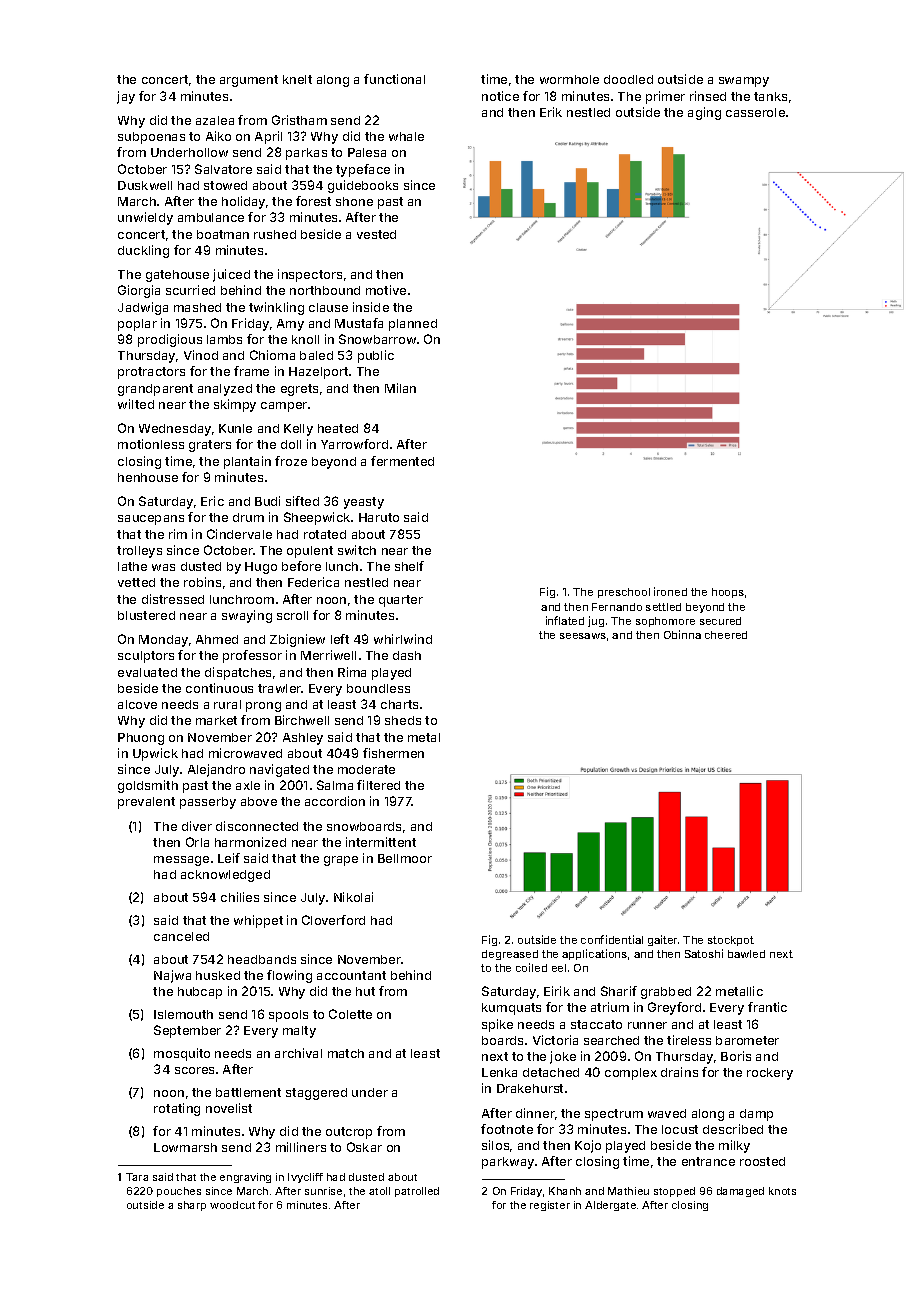  Describe the element at coordinates (405, 858) in the page. I see `Bellmoor` at that location.
